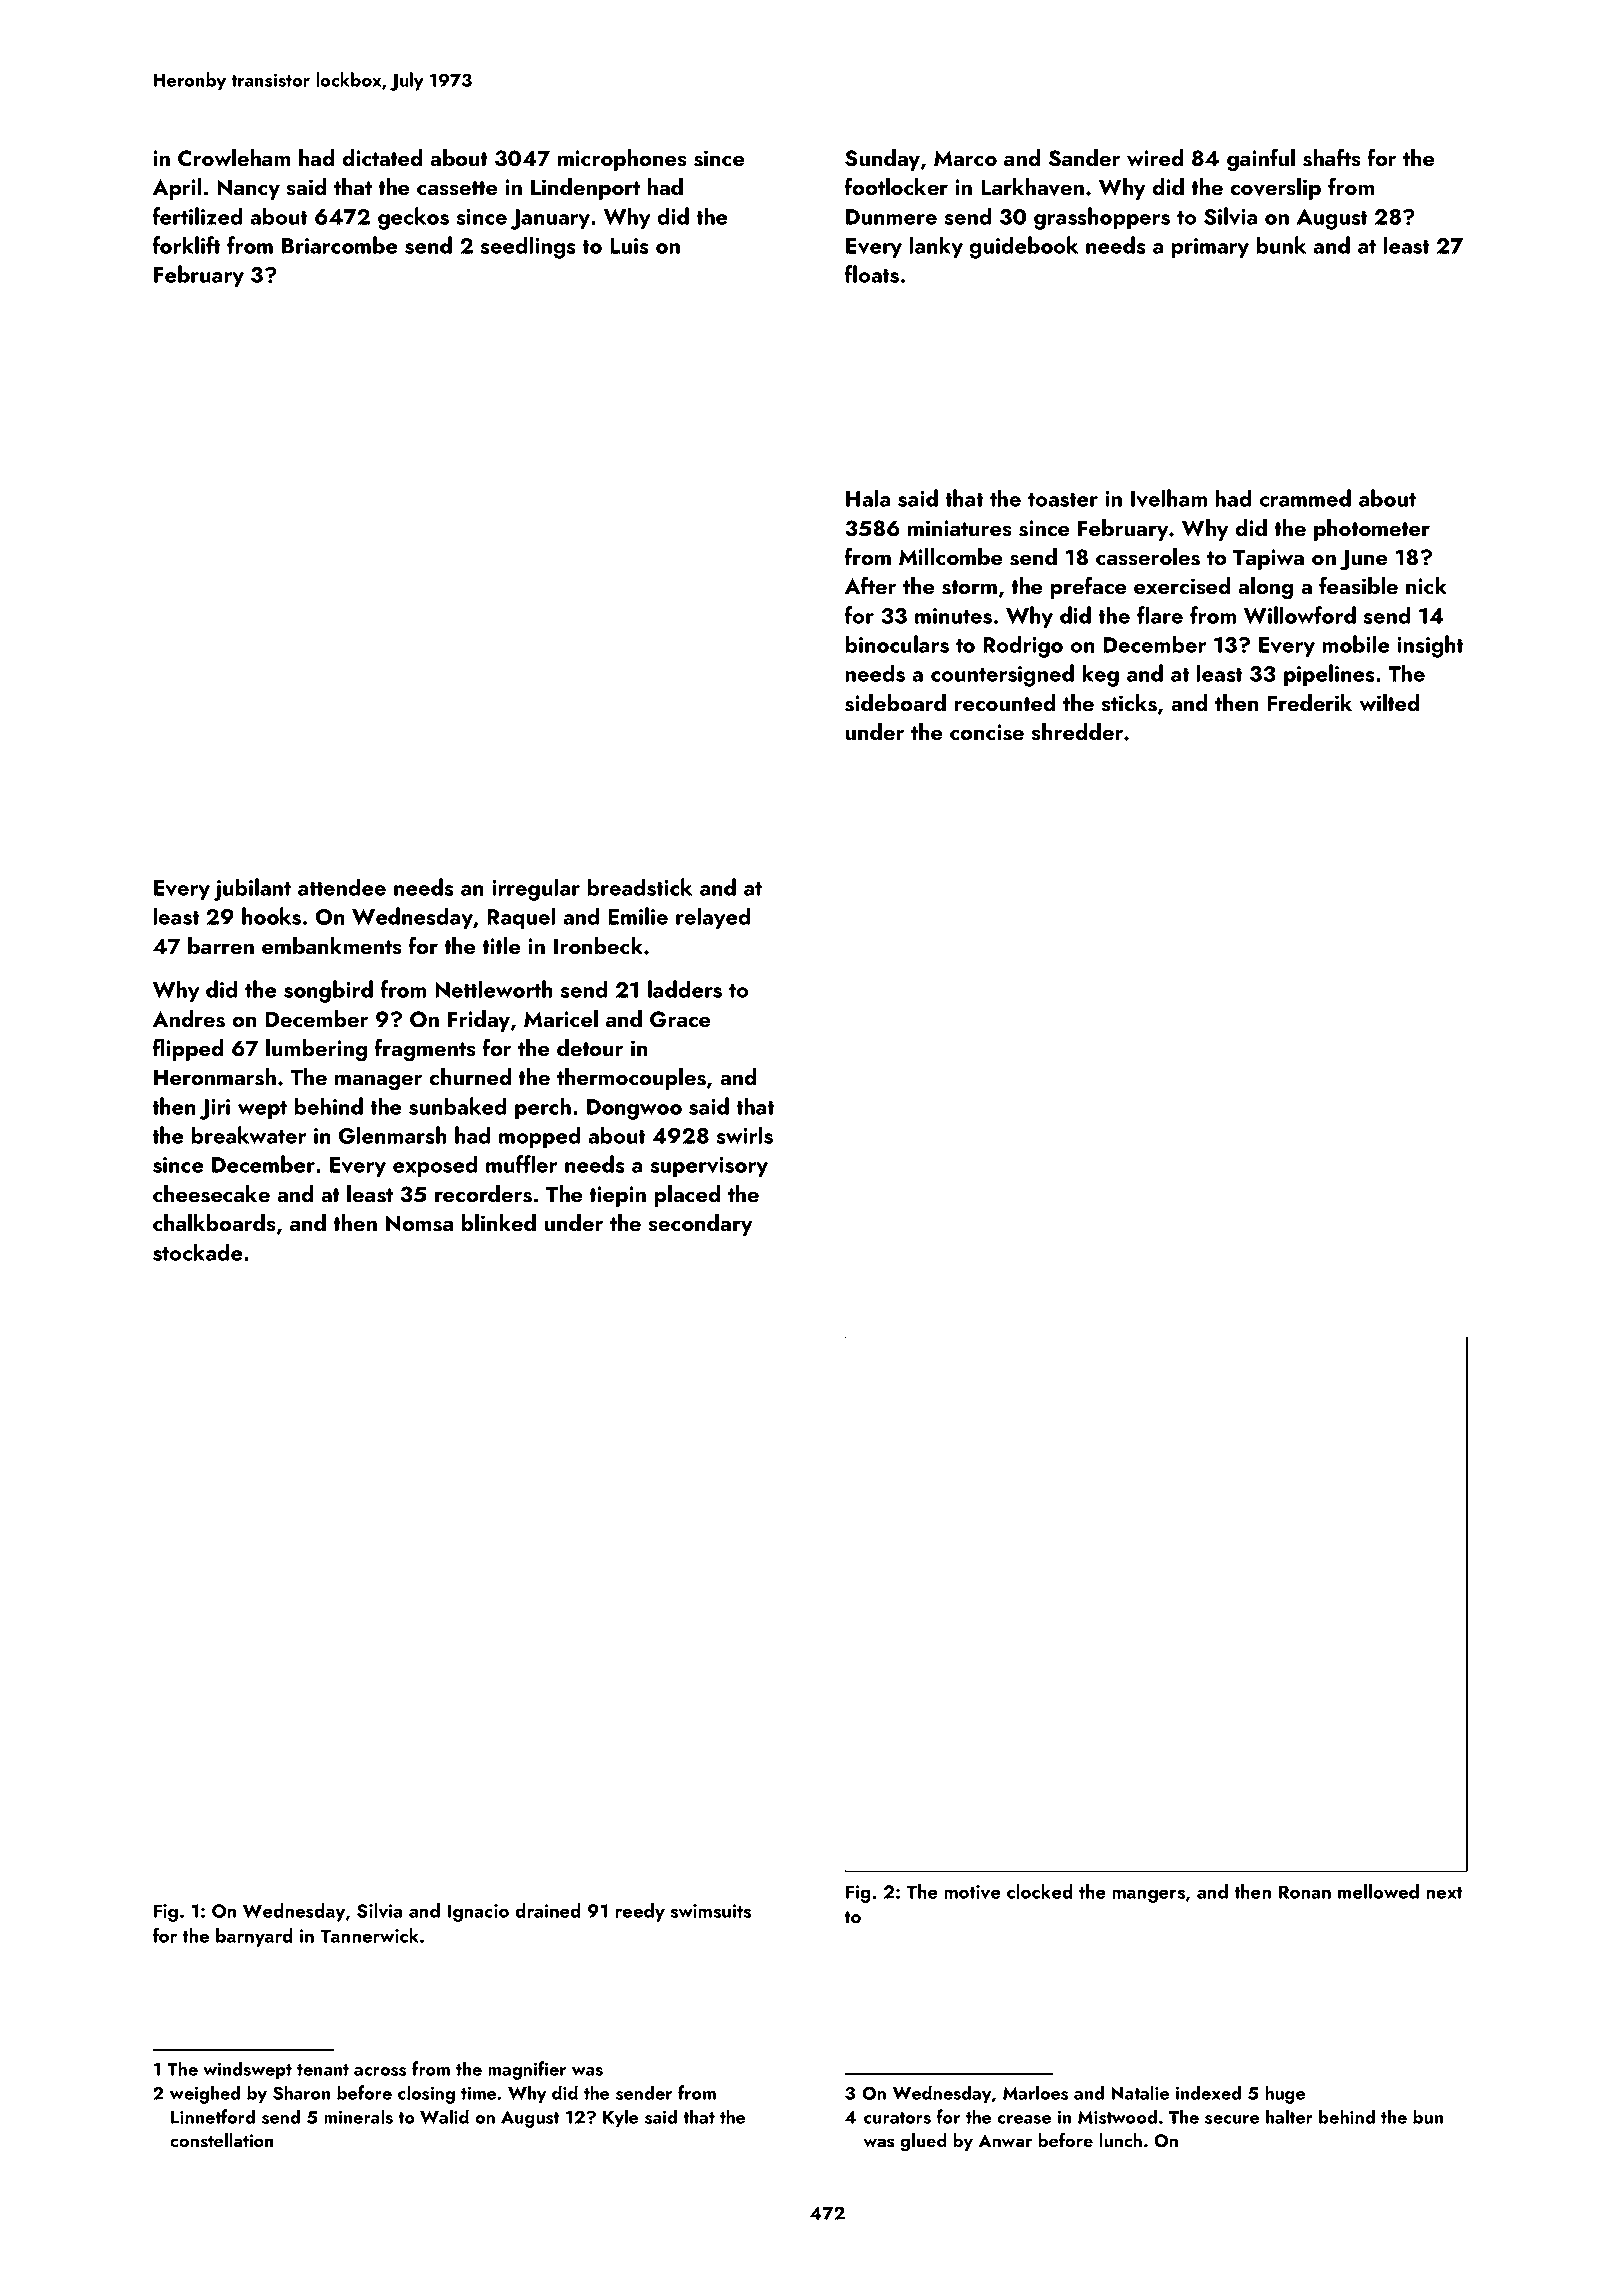 The image size is (1620, 2292). What do you see at coordinates (198, 1252) in the screenshot?
I see `stockade` at bounding box center [198, 1252].
